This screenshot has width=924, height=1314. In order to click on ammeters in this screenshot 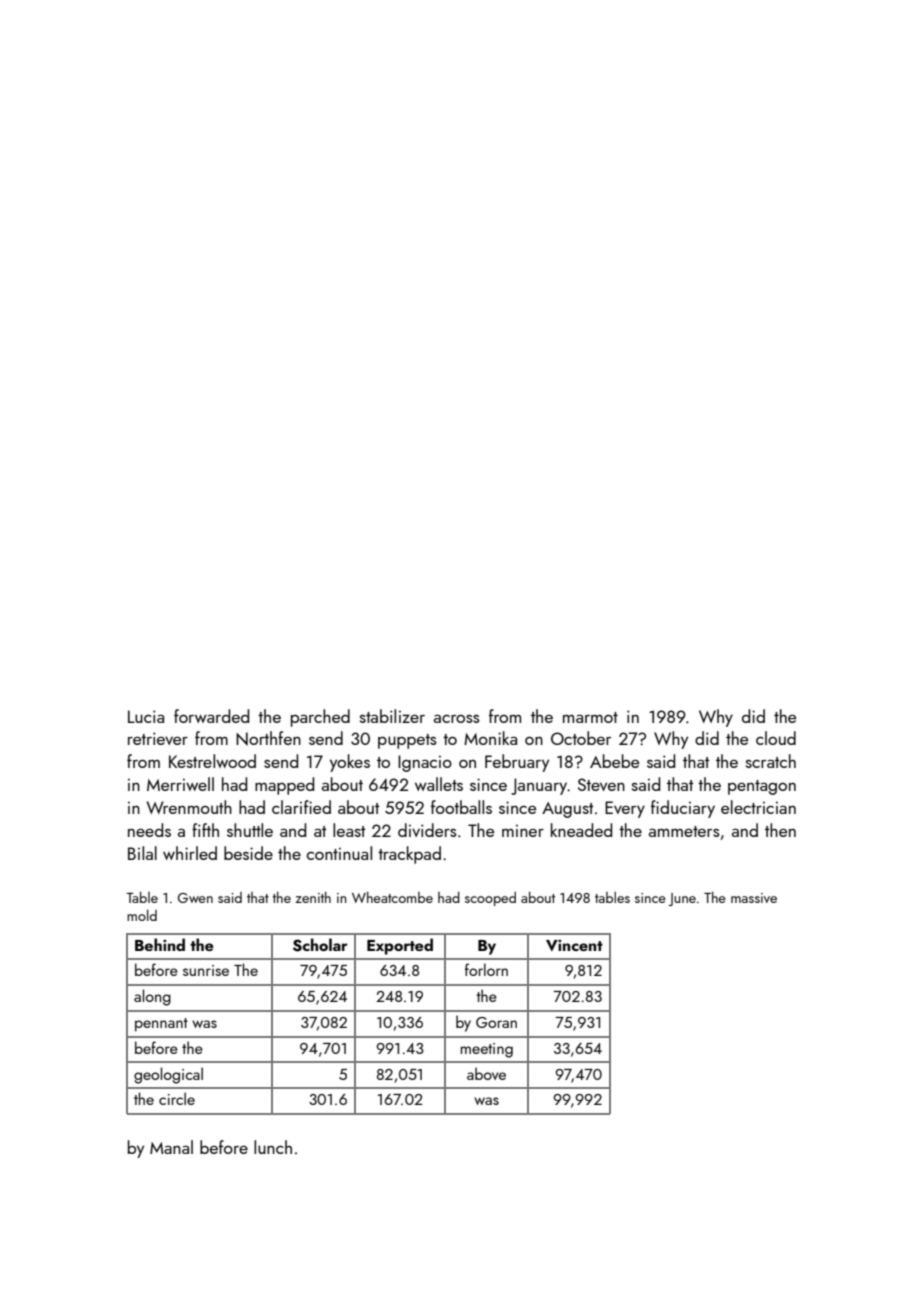, I will do `click(684, 831)`.
